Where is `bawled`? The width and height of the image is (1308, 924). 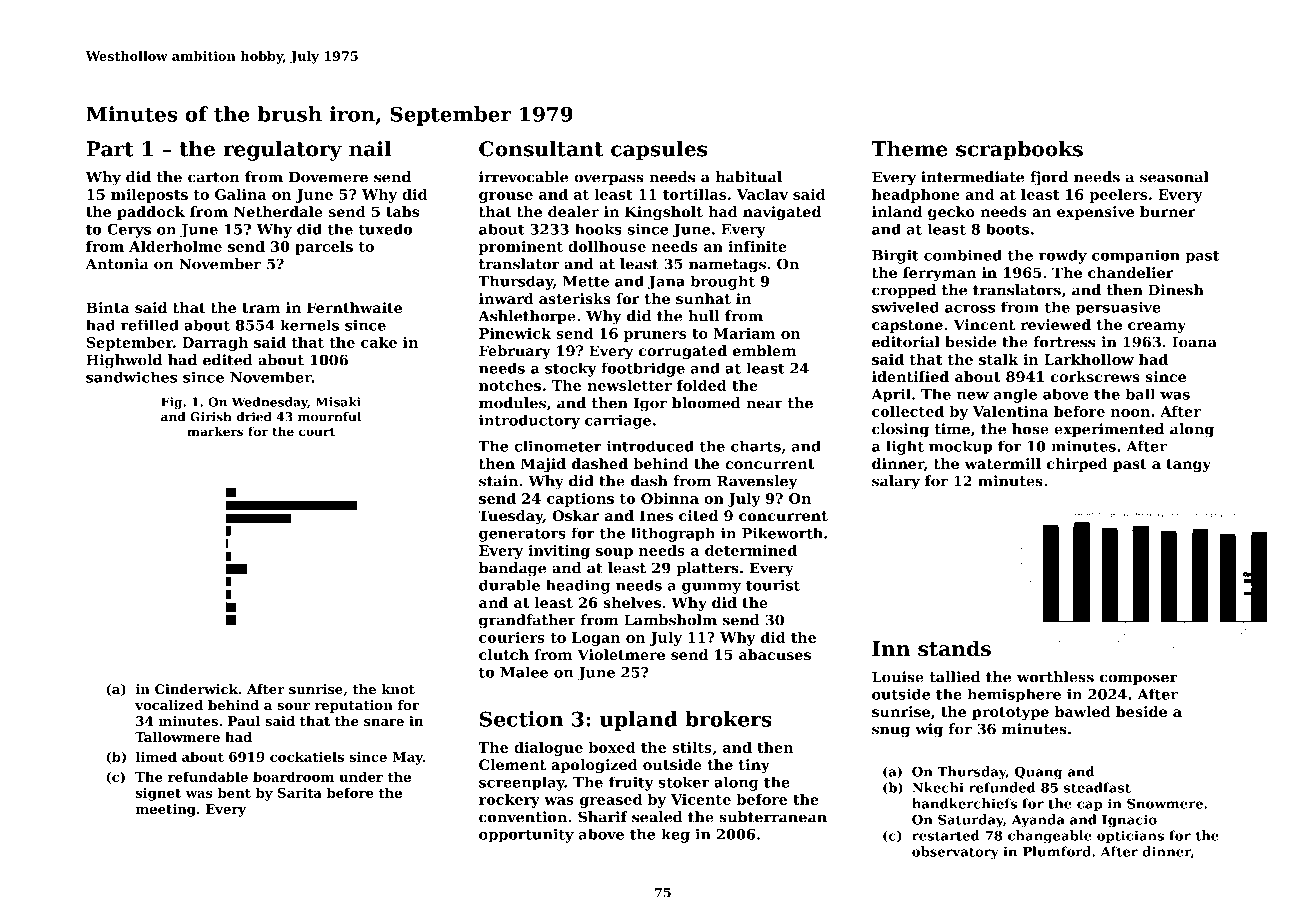 bawled is located at coordinates (1083, 711).
